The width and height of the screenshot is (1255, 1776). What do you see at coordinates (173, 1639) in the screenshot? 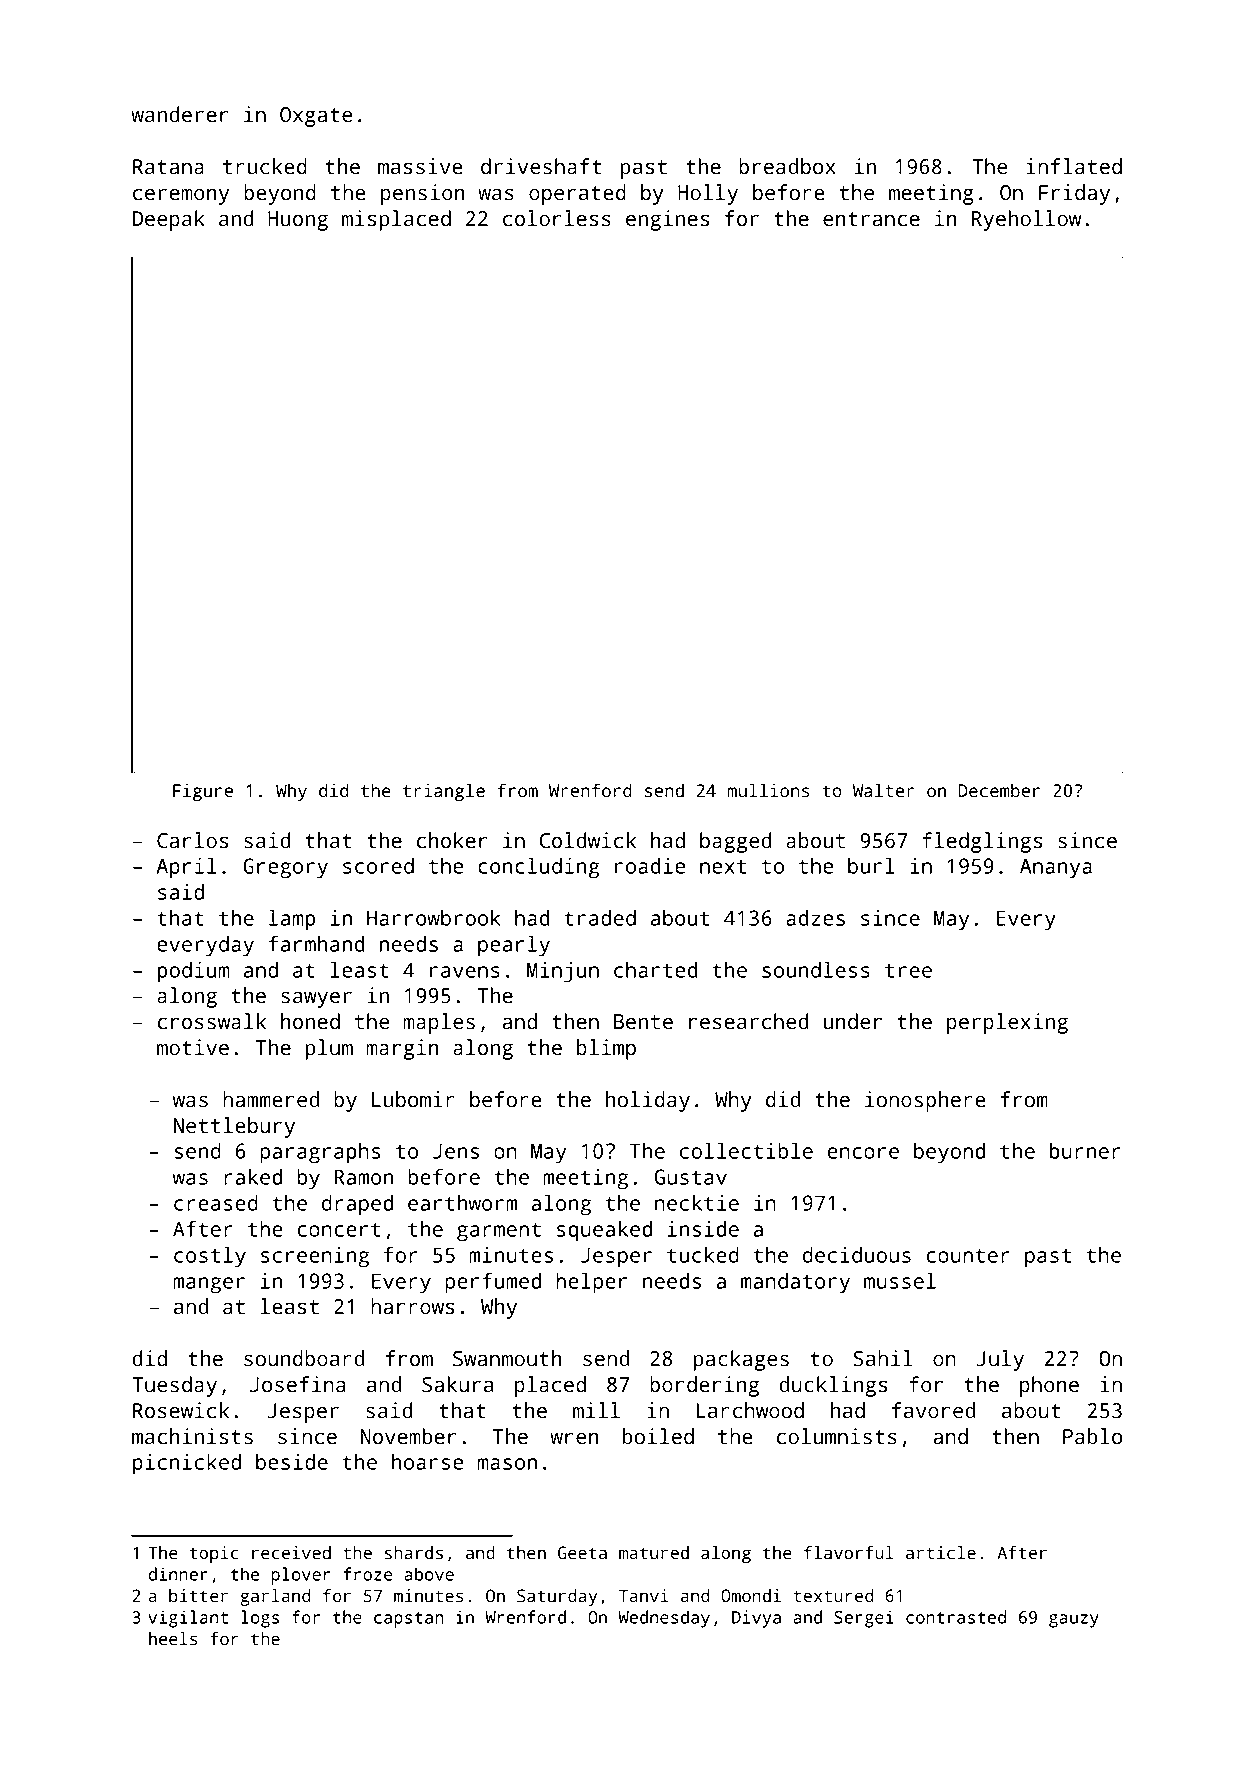
I see `heels` at bounding box center [173, 1639].
